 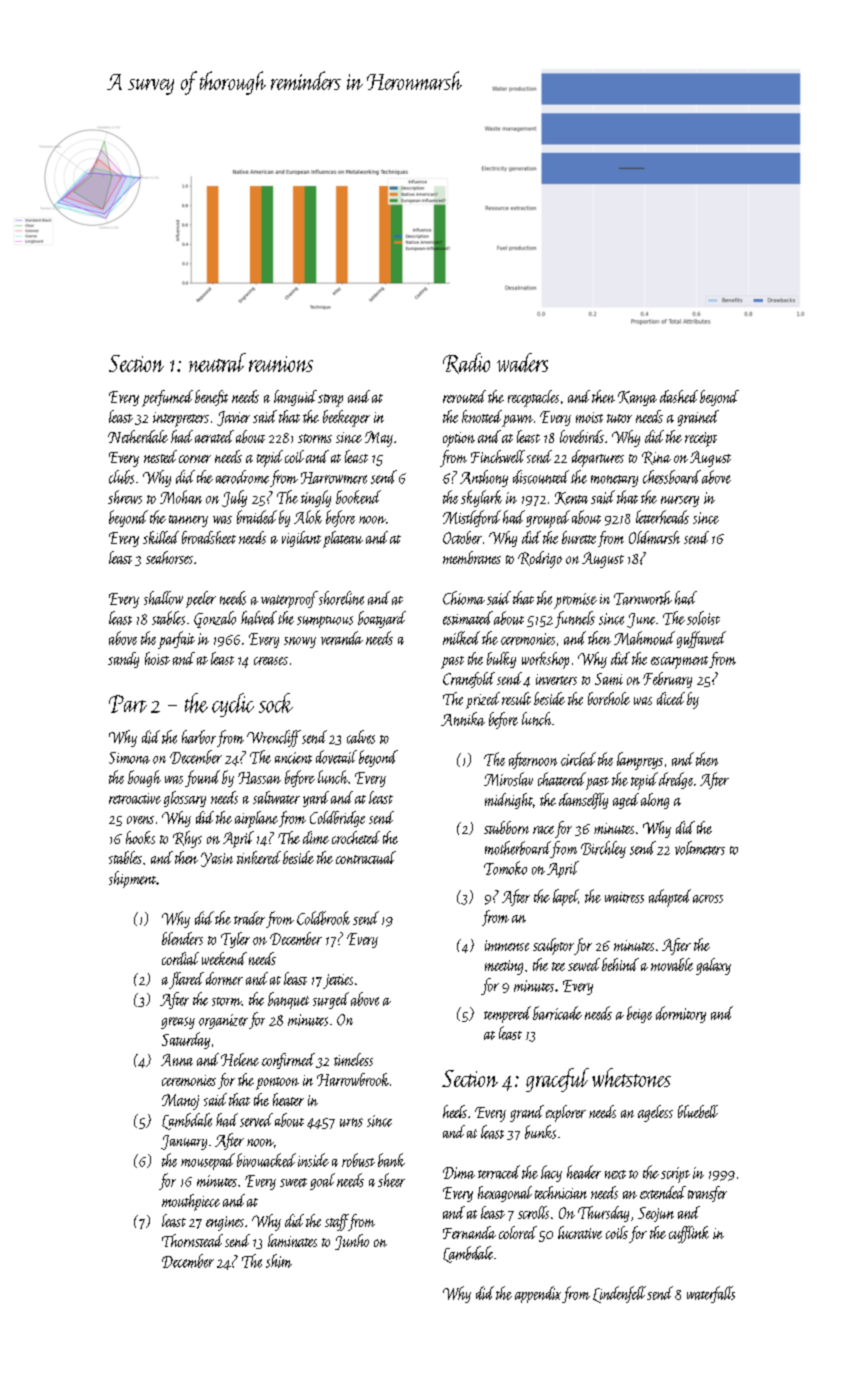 I want to click on appendix, so click(x=538, y=1294).
